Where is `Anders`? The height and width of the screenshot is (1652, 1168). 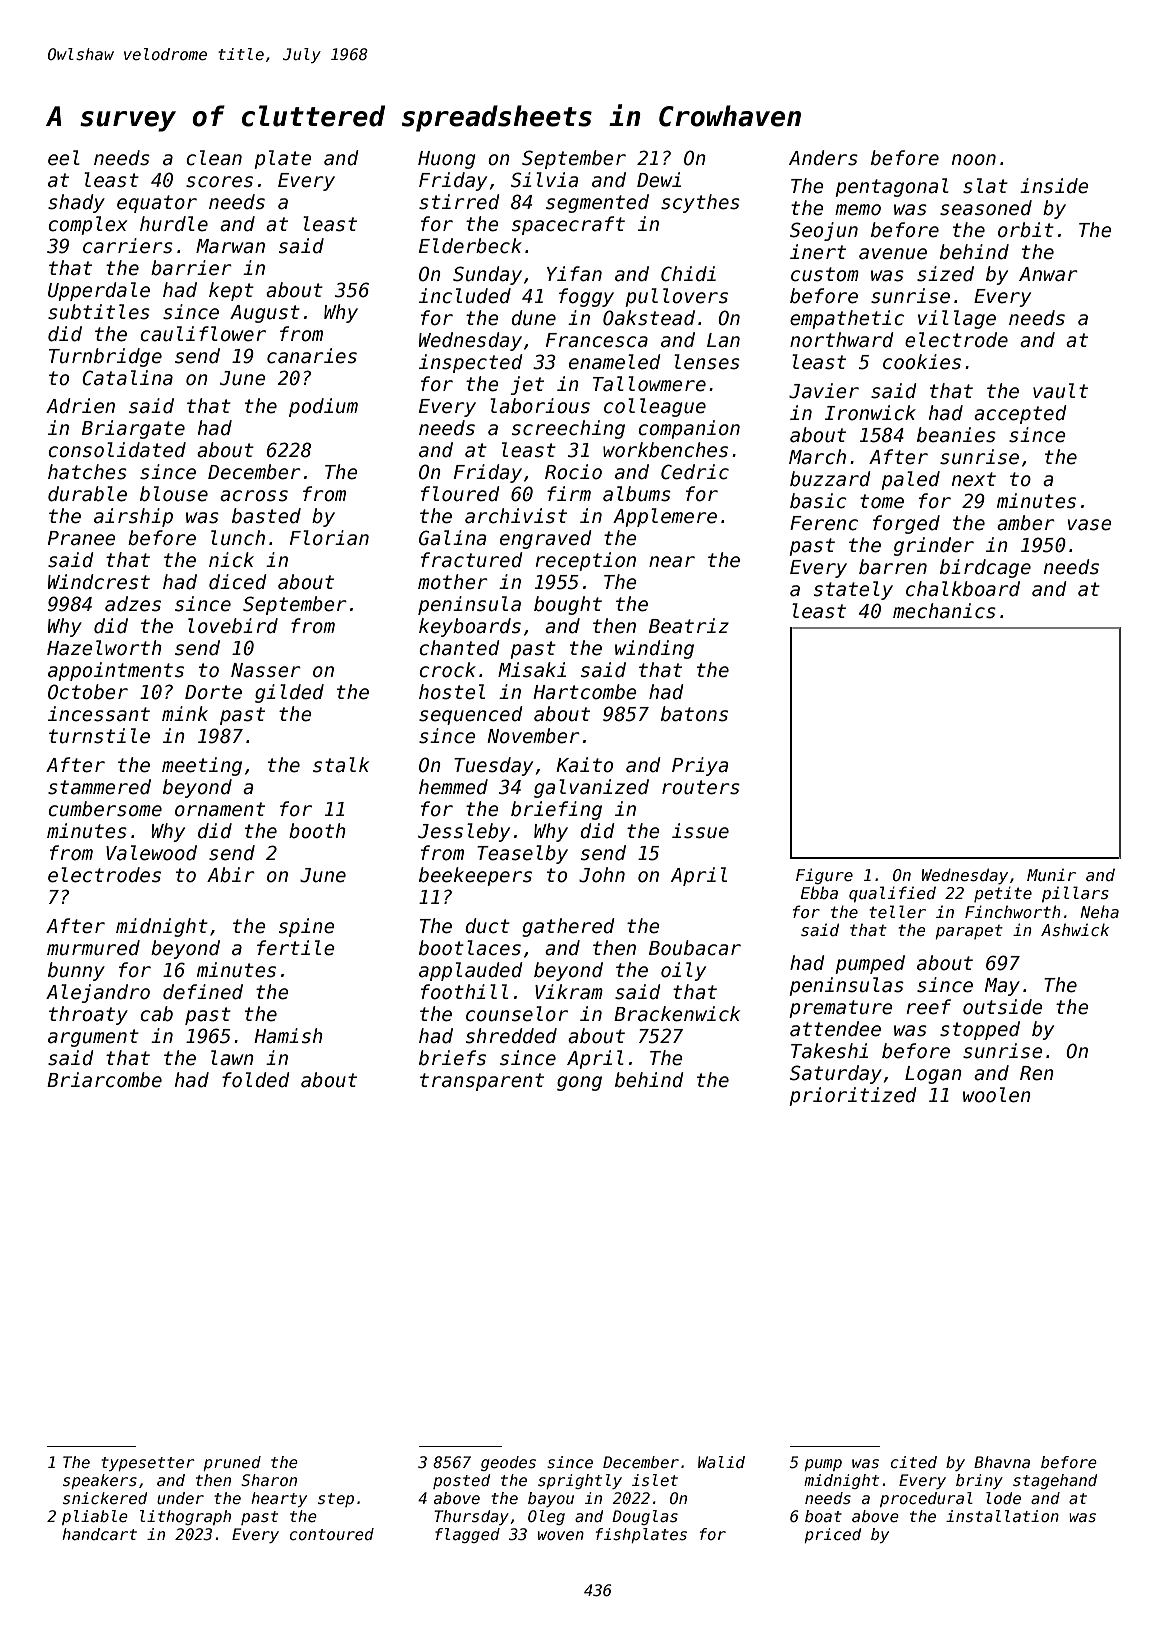 Anders is located at coordinates (823, 158).
